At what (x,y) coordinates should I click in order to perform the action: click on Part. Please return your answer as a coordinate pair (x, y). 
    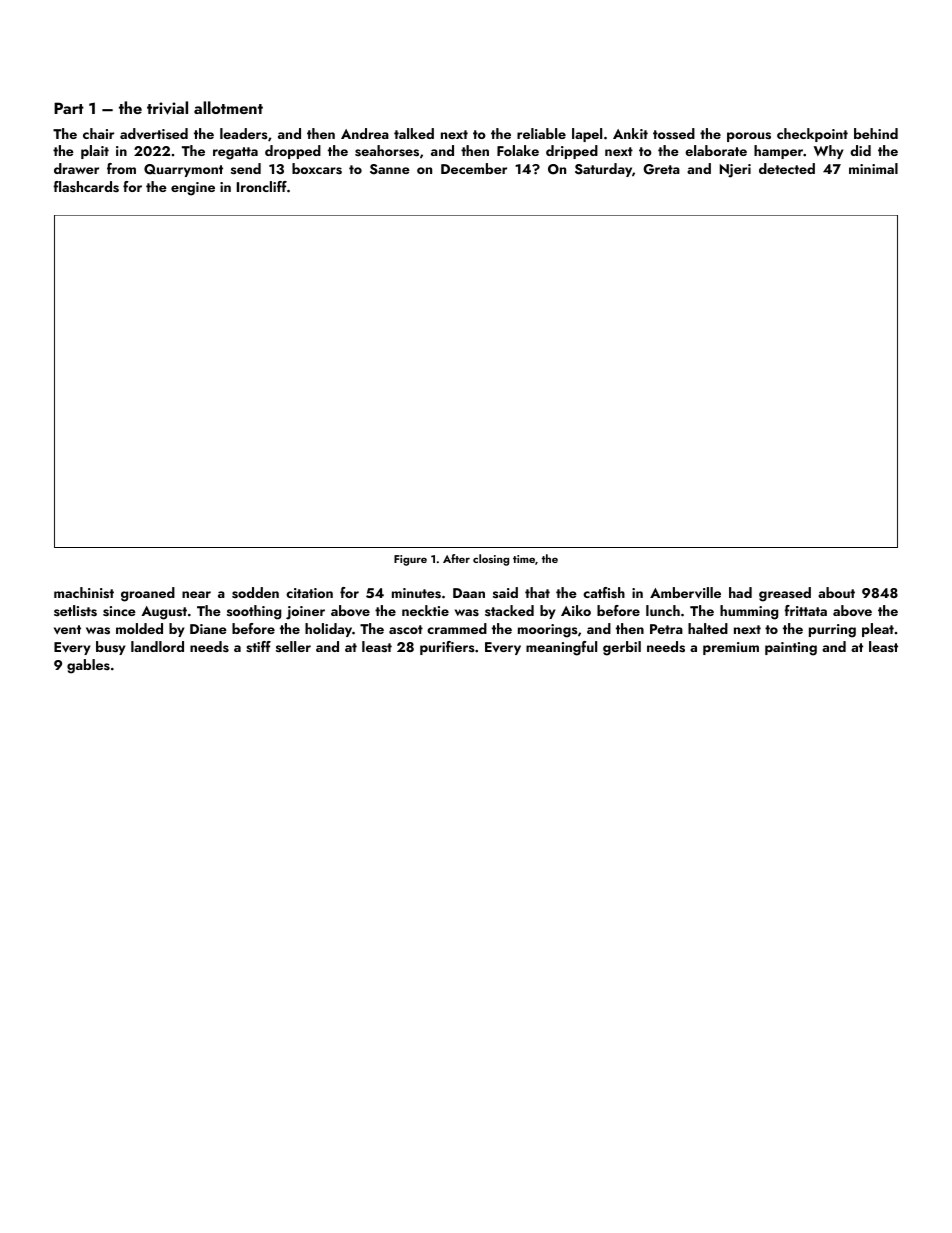
    Looking at the image, I should click on (69, 108).
